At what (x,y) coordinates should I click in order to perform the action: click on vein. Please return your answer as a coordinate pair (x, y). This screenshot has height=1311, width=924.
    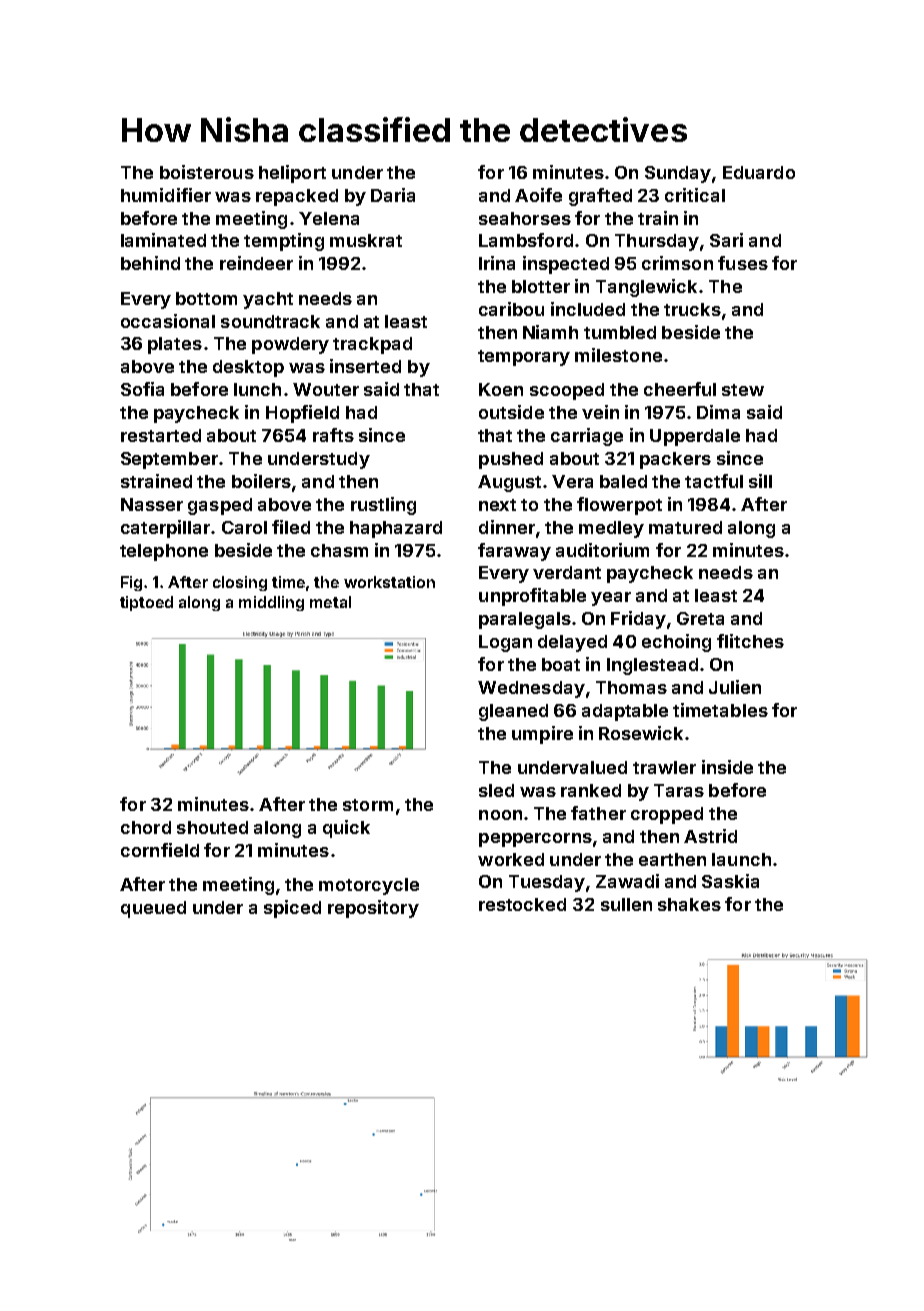
    Looking at the image, I should click on (600, 412).
